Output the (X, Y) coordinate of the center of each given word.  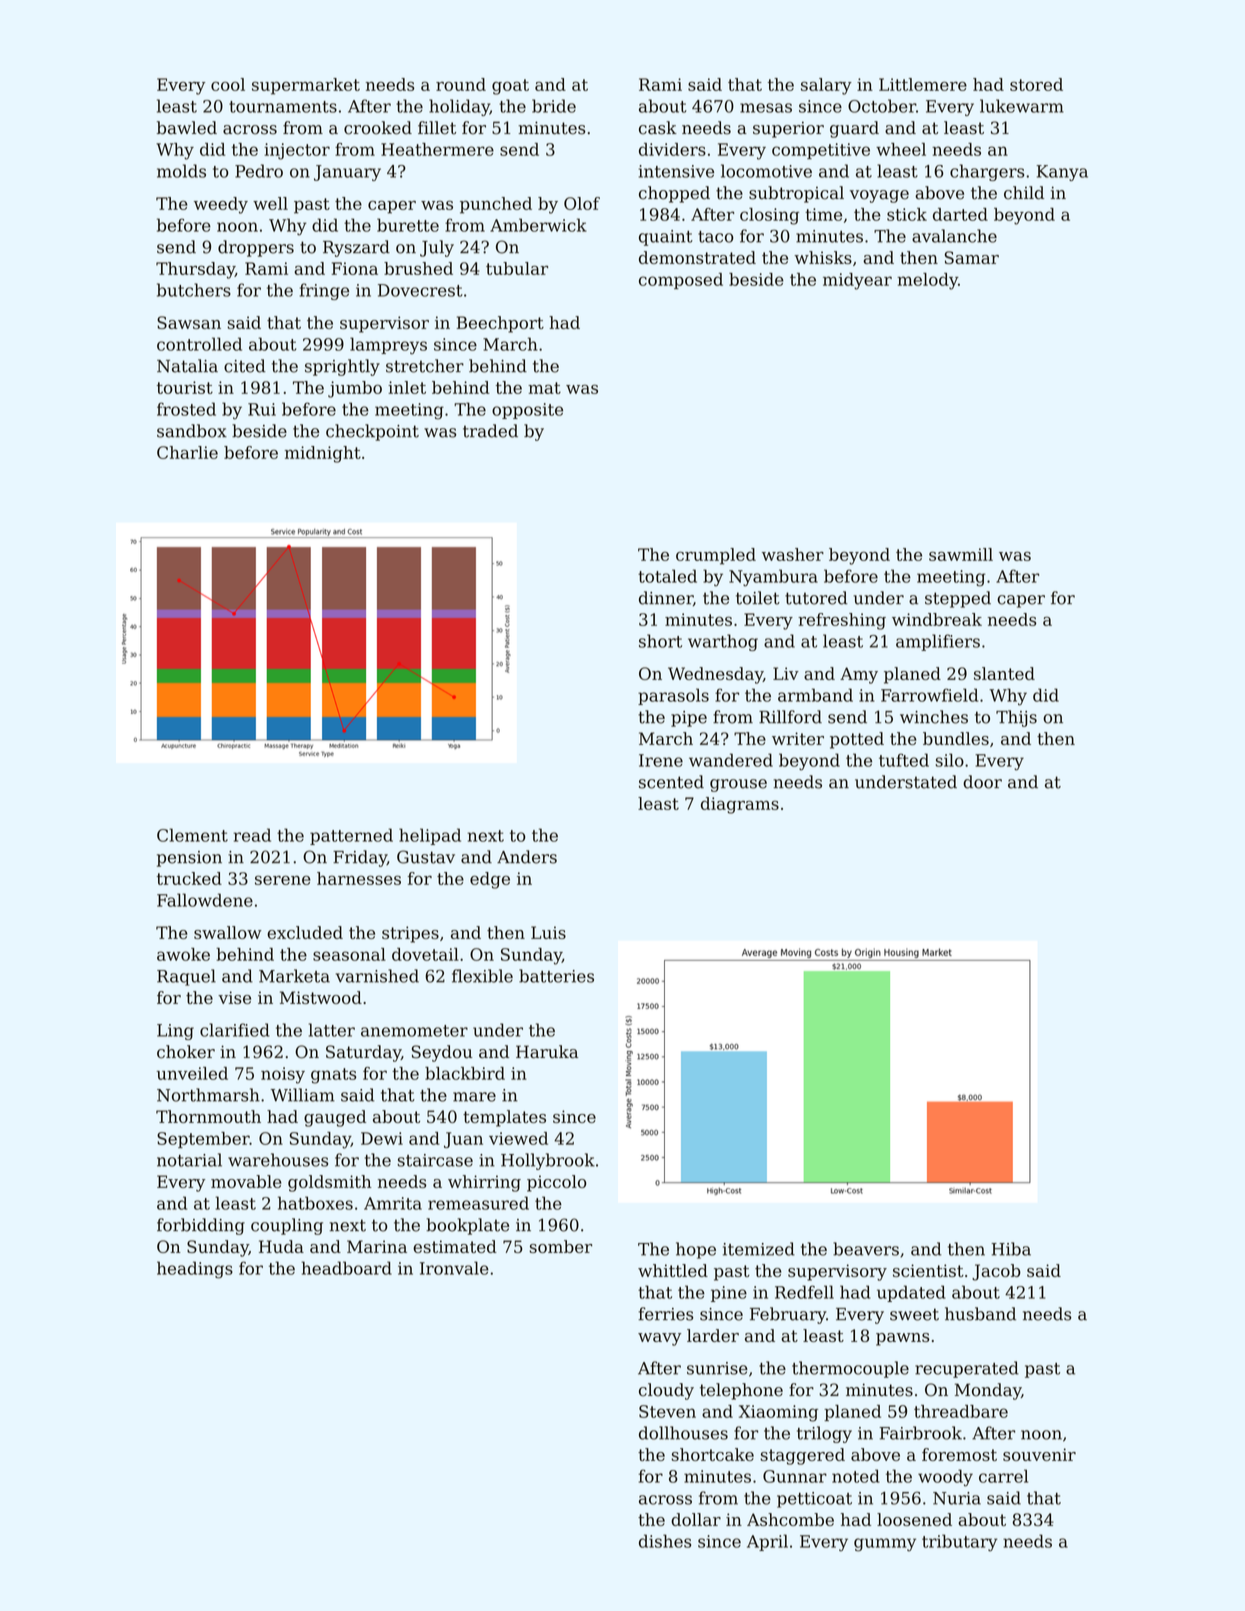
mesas (766, 108)
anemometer (414, 1031)
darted (960, 214)
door (982, 782)
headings (195, 1270)
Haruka (547, 1052)
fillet (437, 128)
